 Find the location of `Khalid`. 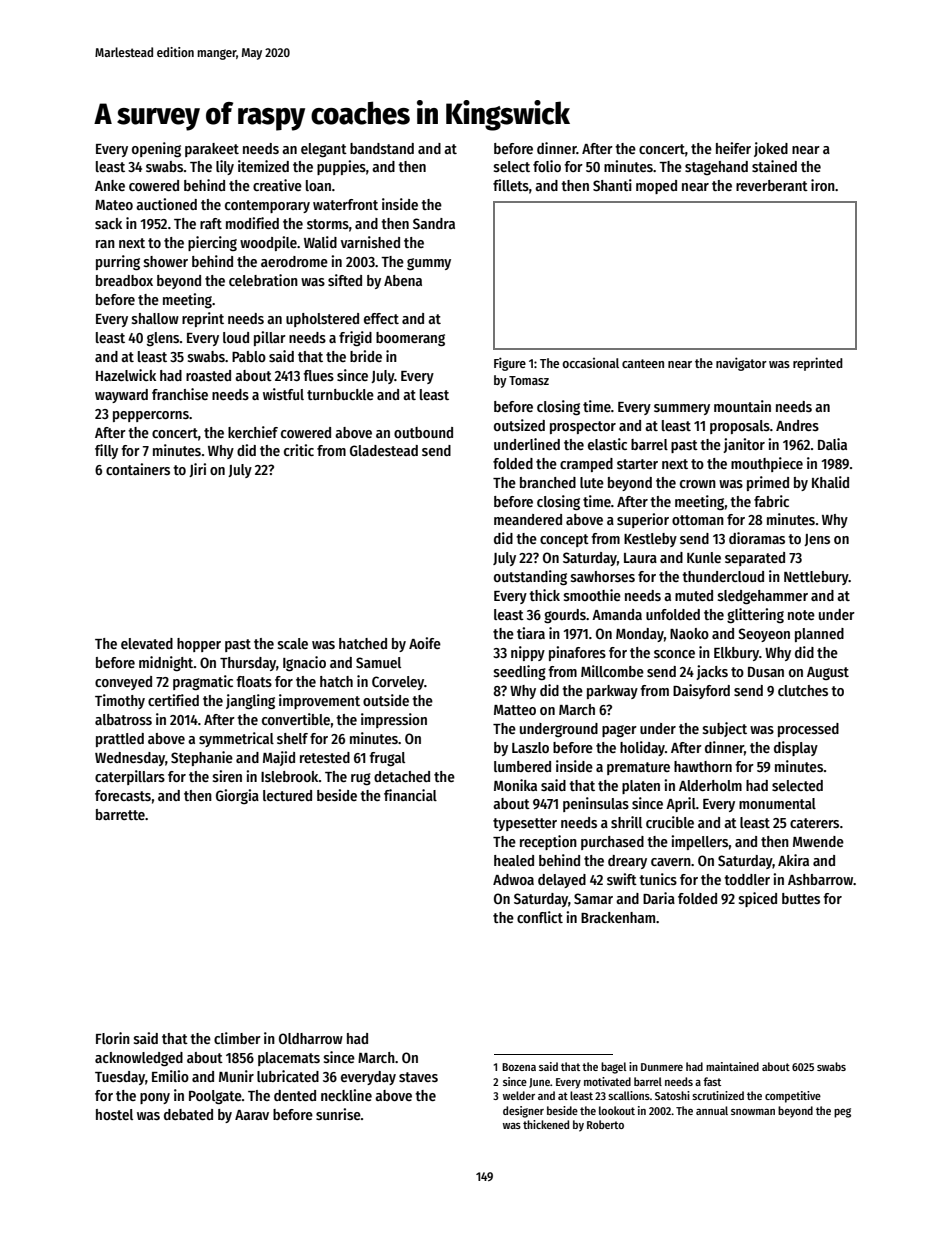

Khalid is located at coordinates (830, 482).
